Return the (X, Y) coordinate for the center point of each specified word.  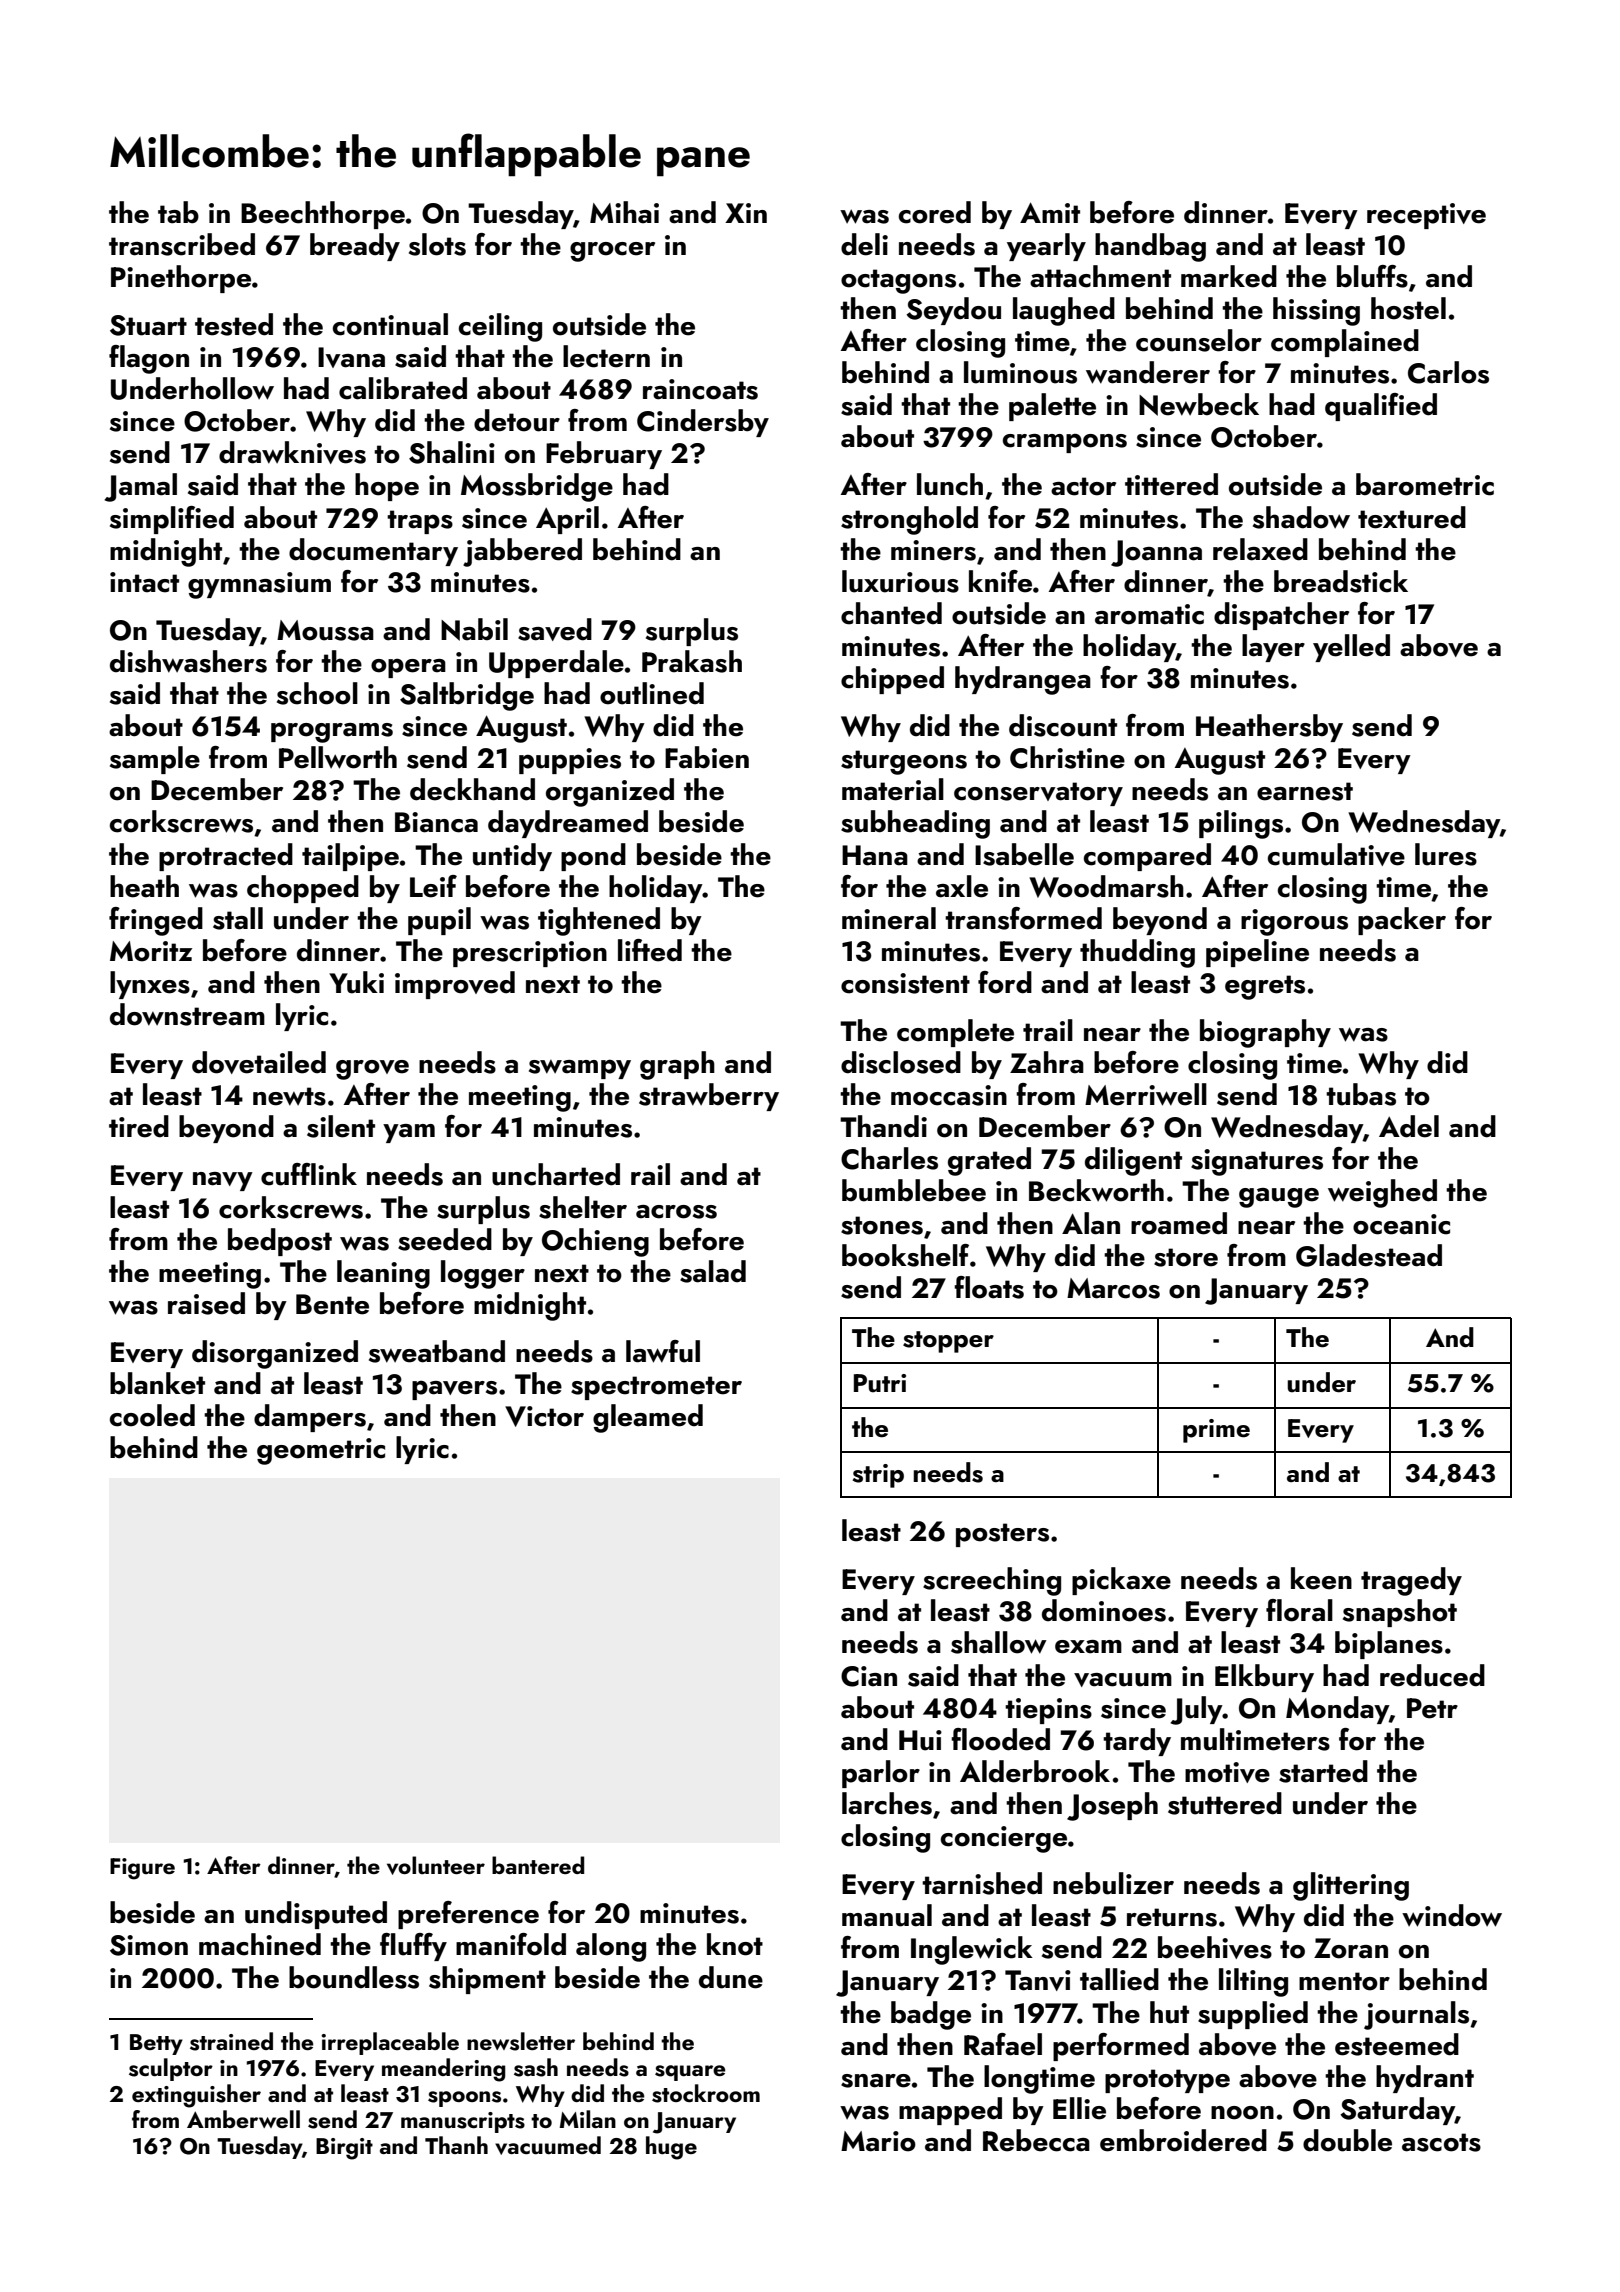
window (1452, 1915)
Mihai (624, 212)
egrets (1265, 987)
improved (455, 985)
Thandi (883, 1126)
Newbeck (1199, 404)
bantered (538, 1865)
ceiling (500, 327)
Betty (156, 2044)
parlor (881, 1774)
